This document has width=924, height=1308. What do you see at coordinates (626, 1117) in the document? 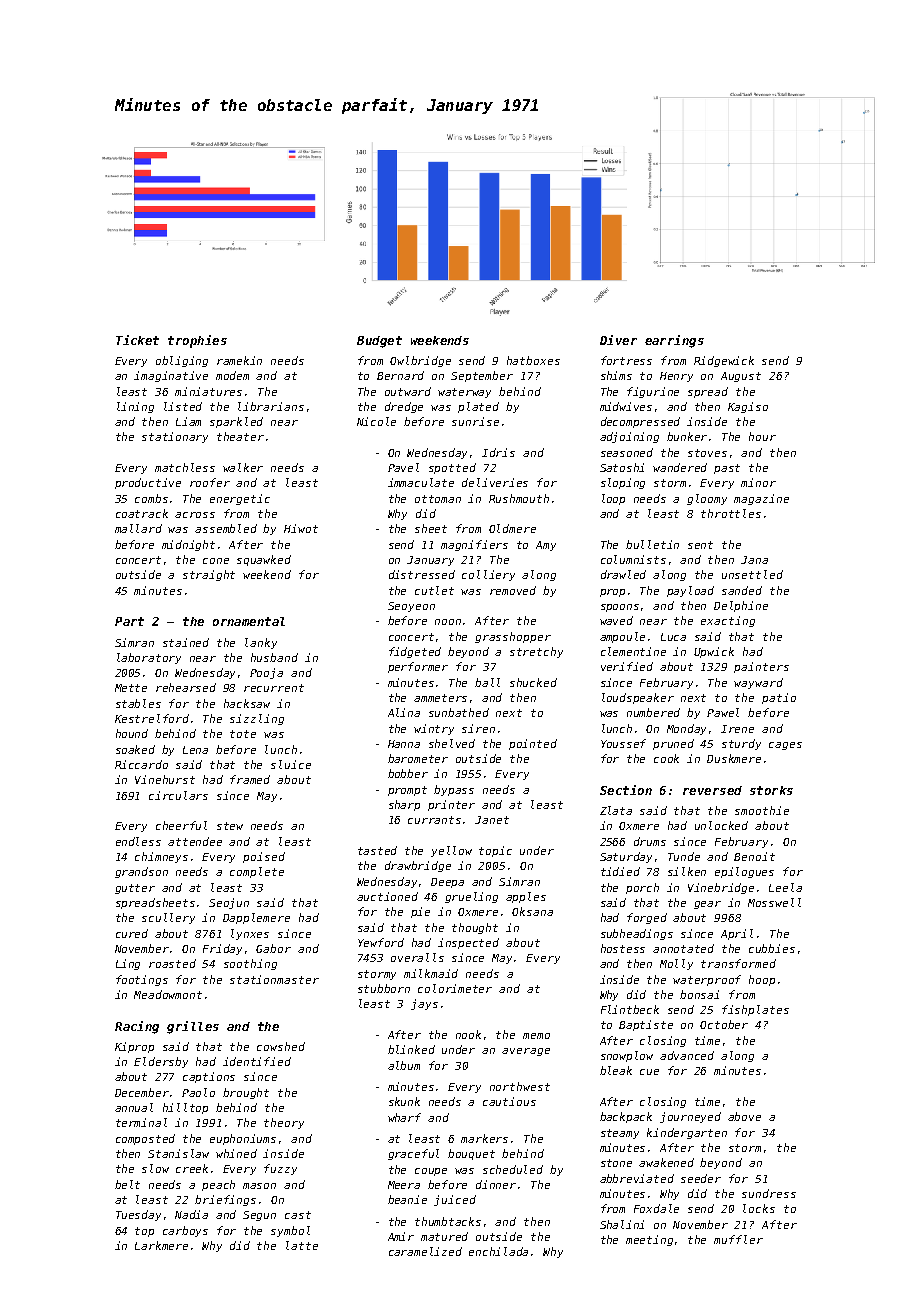
I see `backpack` at bounding box center [626, 1117].
